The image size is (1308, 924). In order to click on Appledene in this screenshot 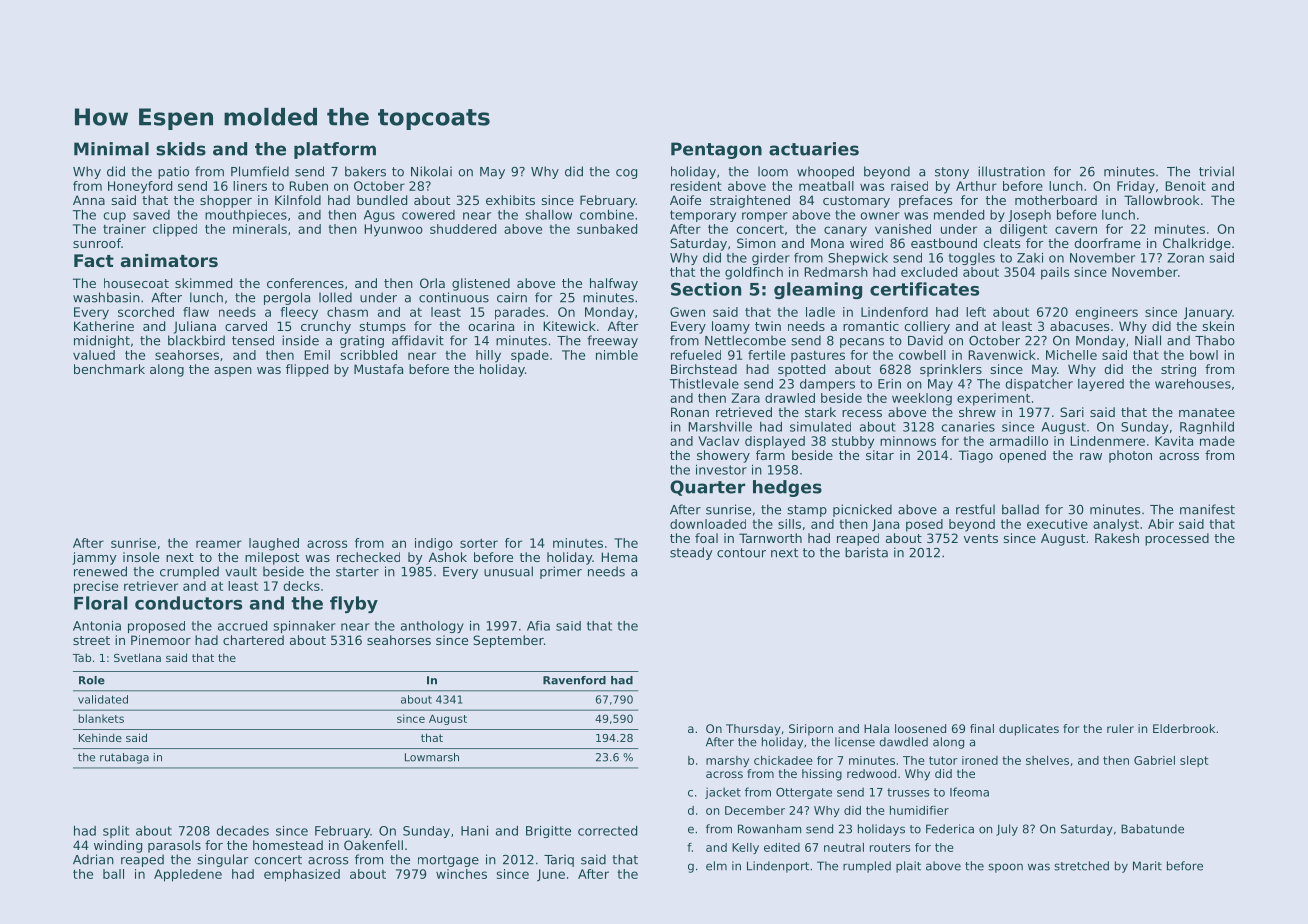, I will do `click(188, 875)`.
